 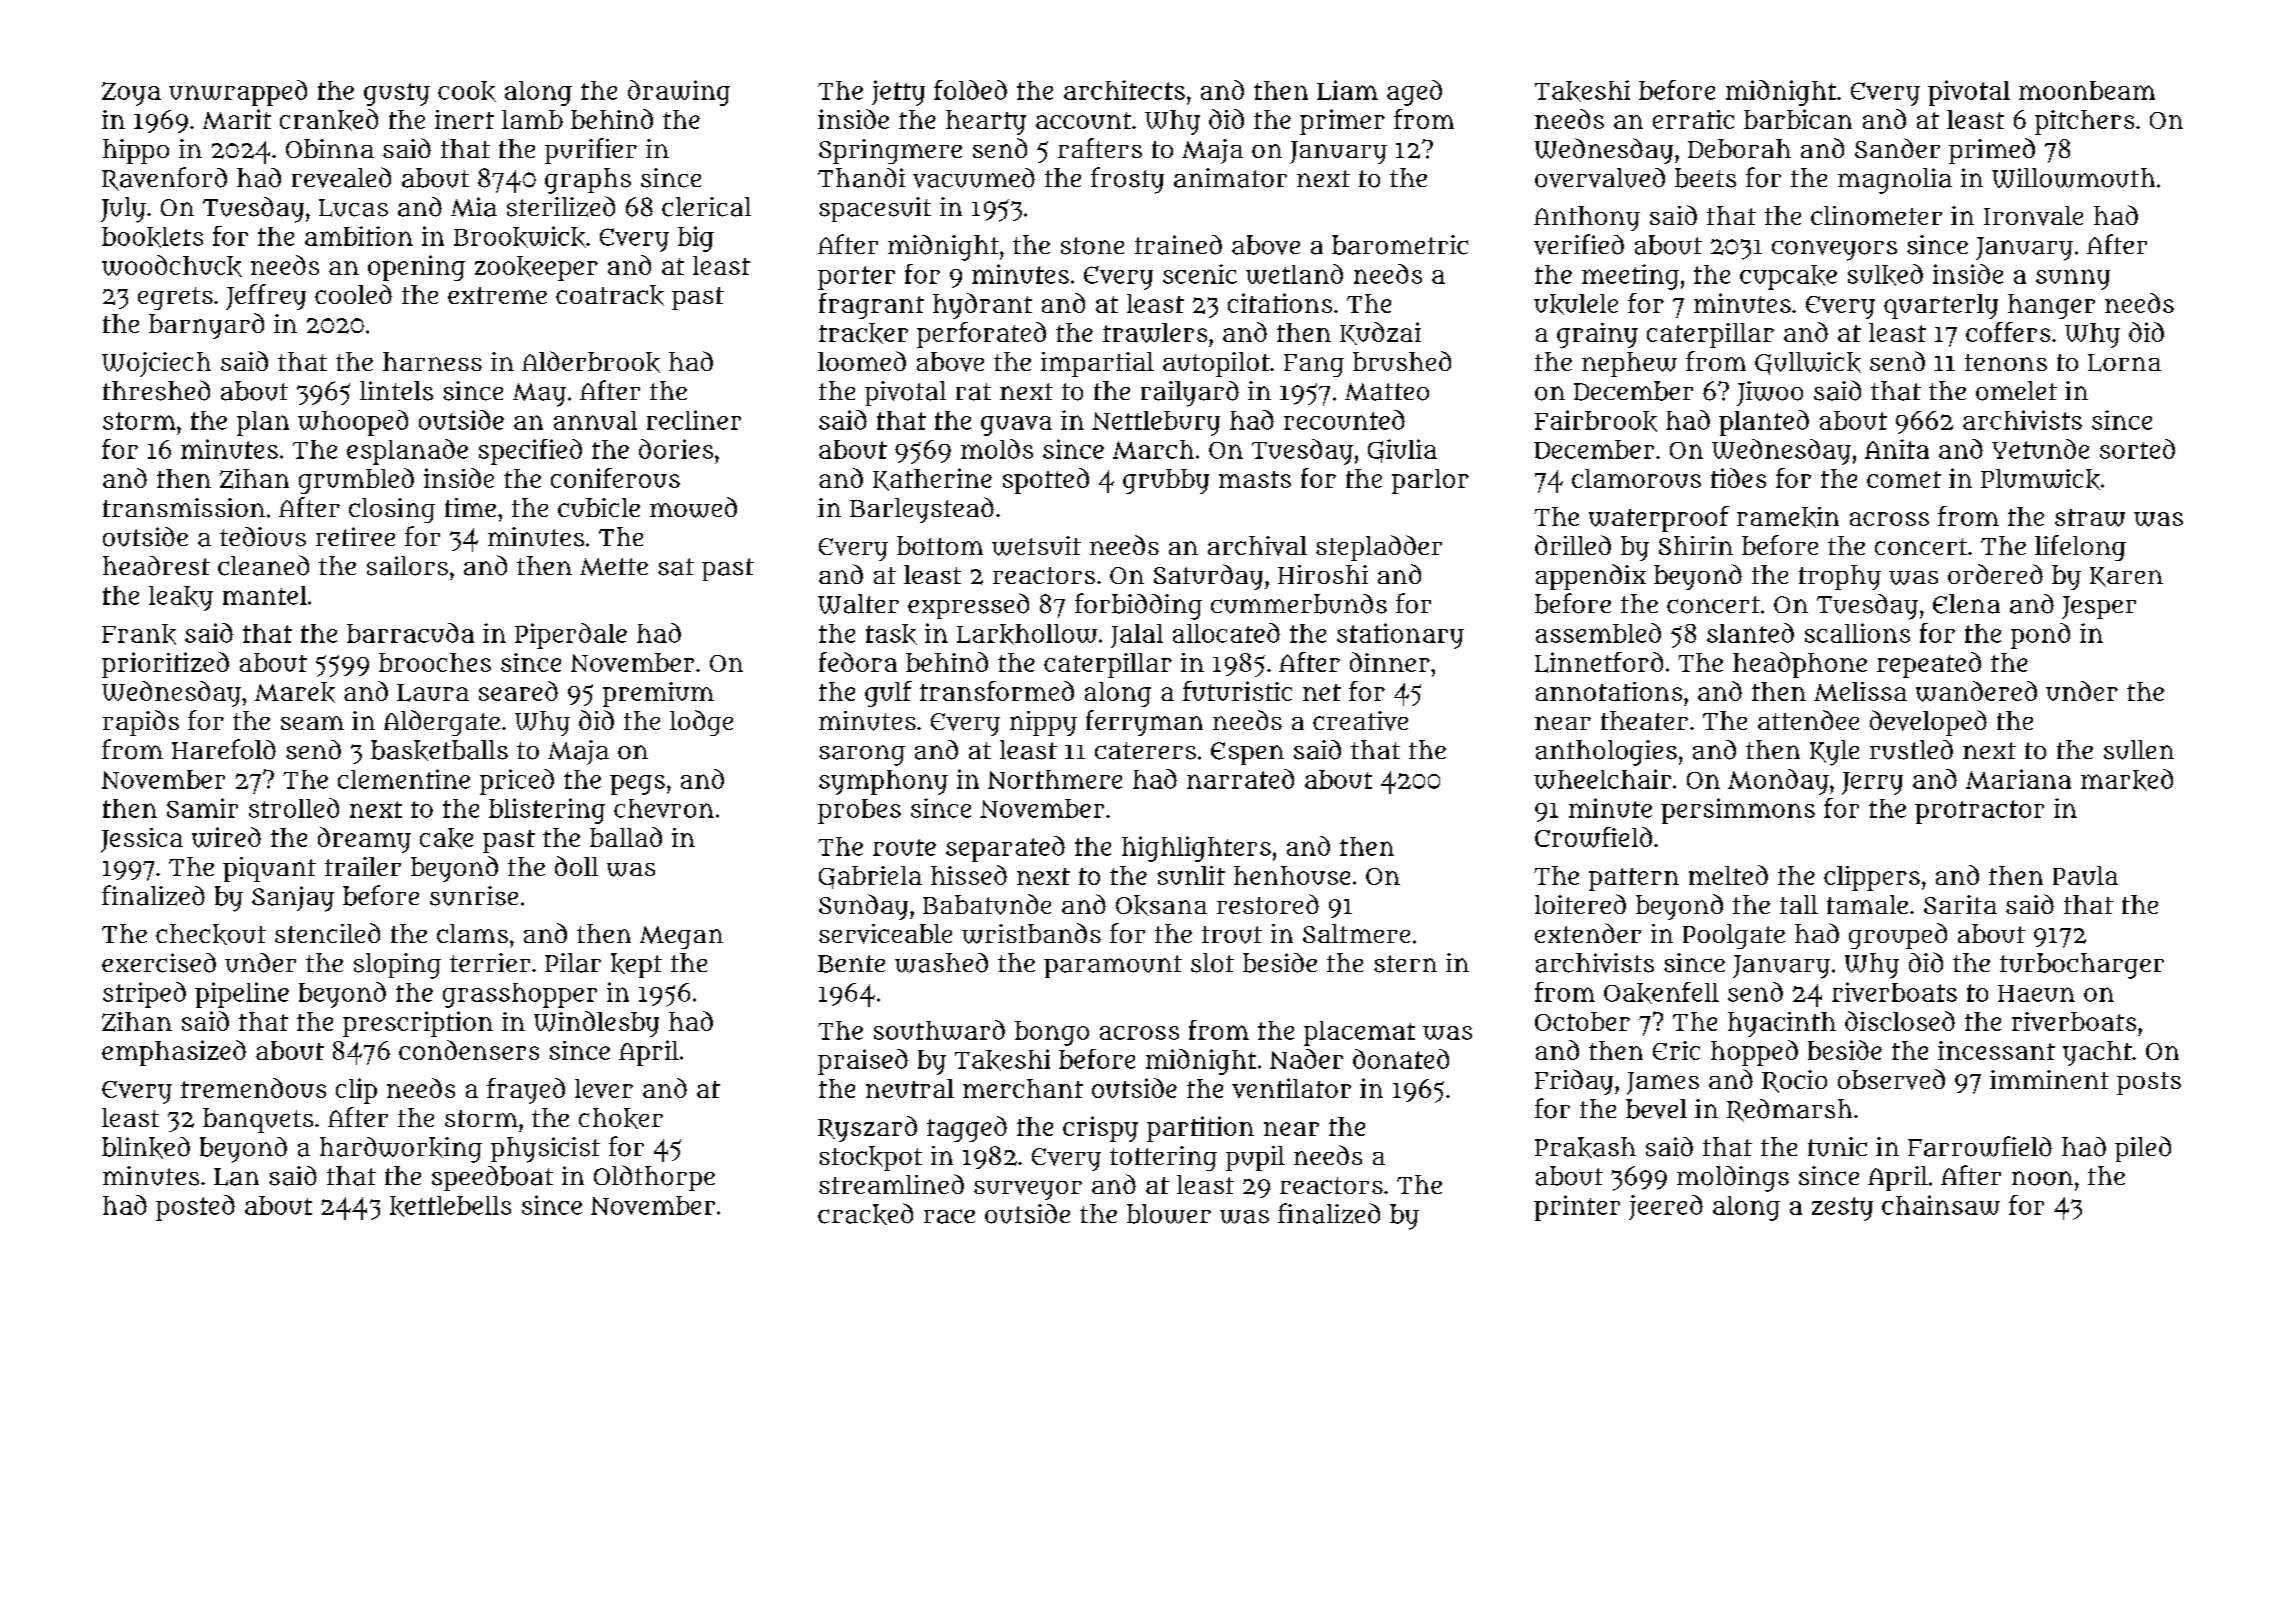 What do you see at coordinates (238, 93) in the screenshot?
I see `unwrapped` at bounding box center [238, 93].
